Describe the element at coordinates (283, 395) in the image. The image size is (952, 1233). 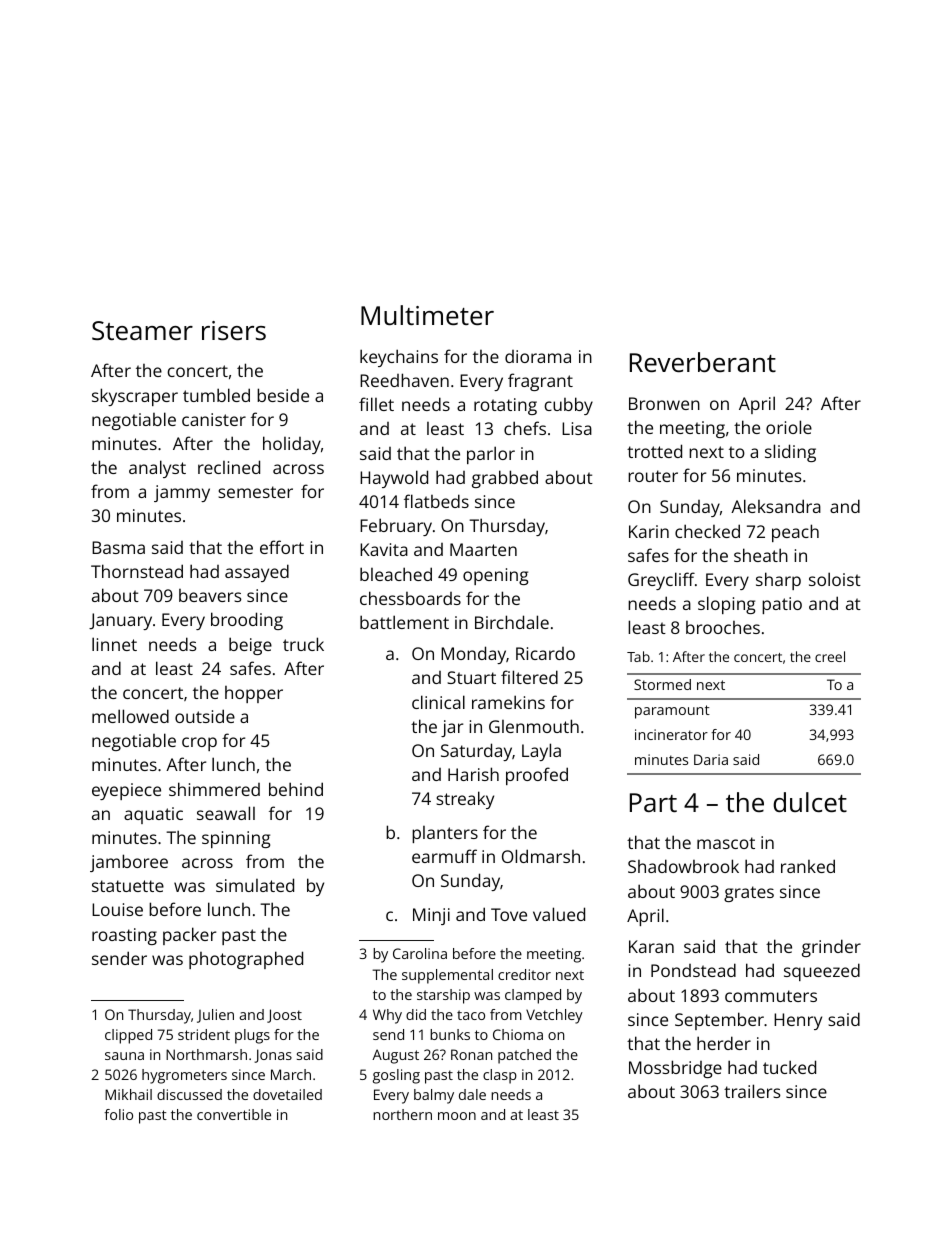
I see `beside` at that location.
